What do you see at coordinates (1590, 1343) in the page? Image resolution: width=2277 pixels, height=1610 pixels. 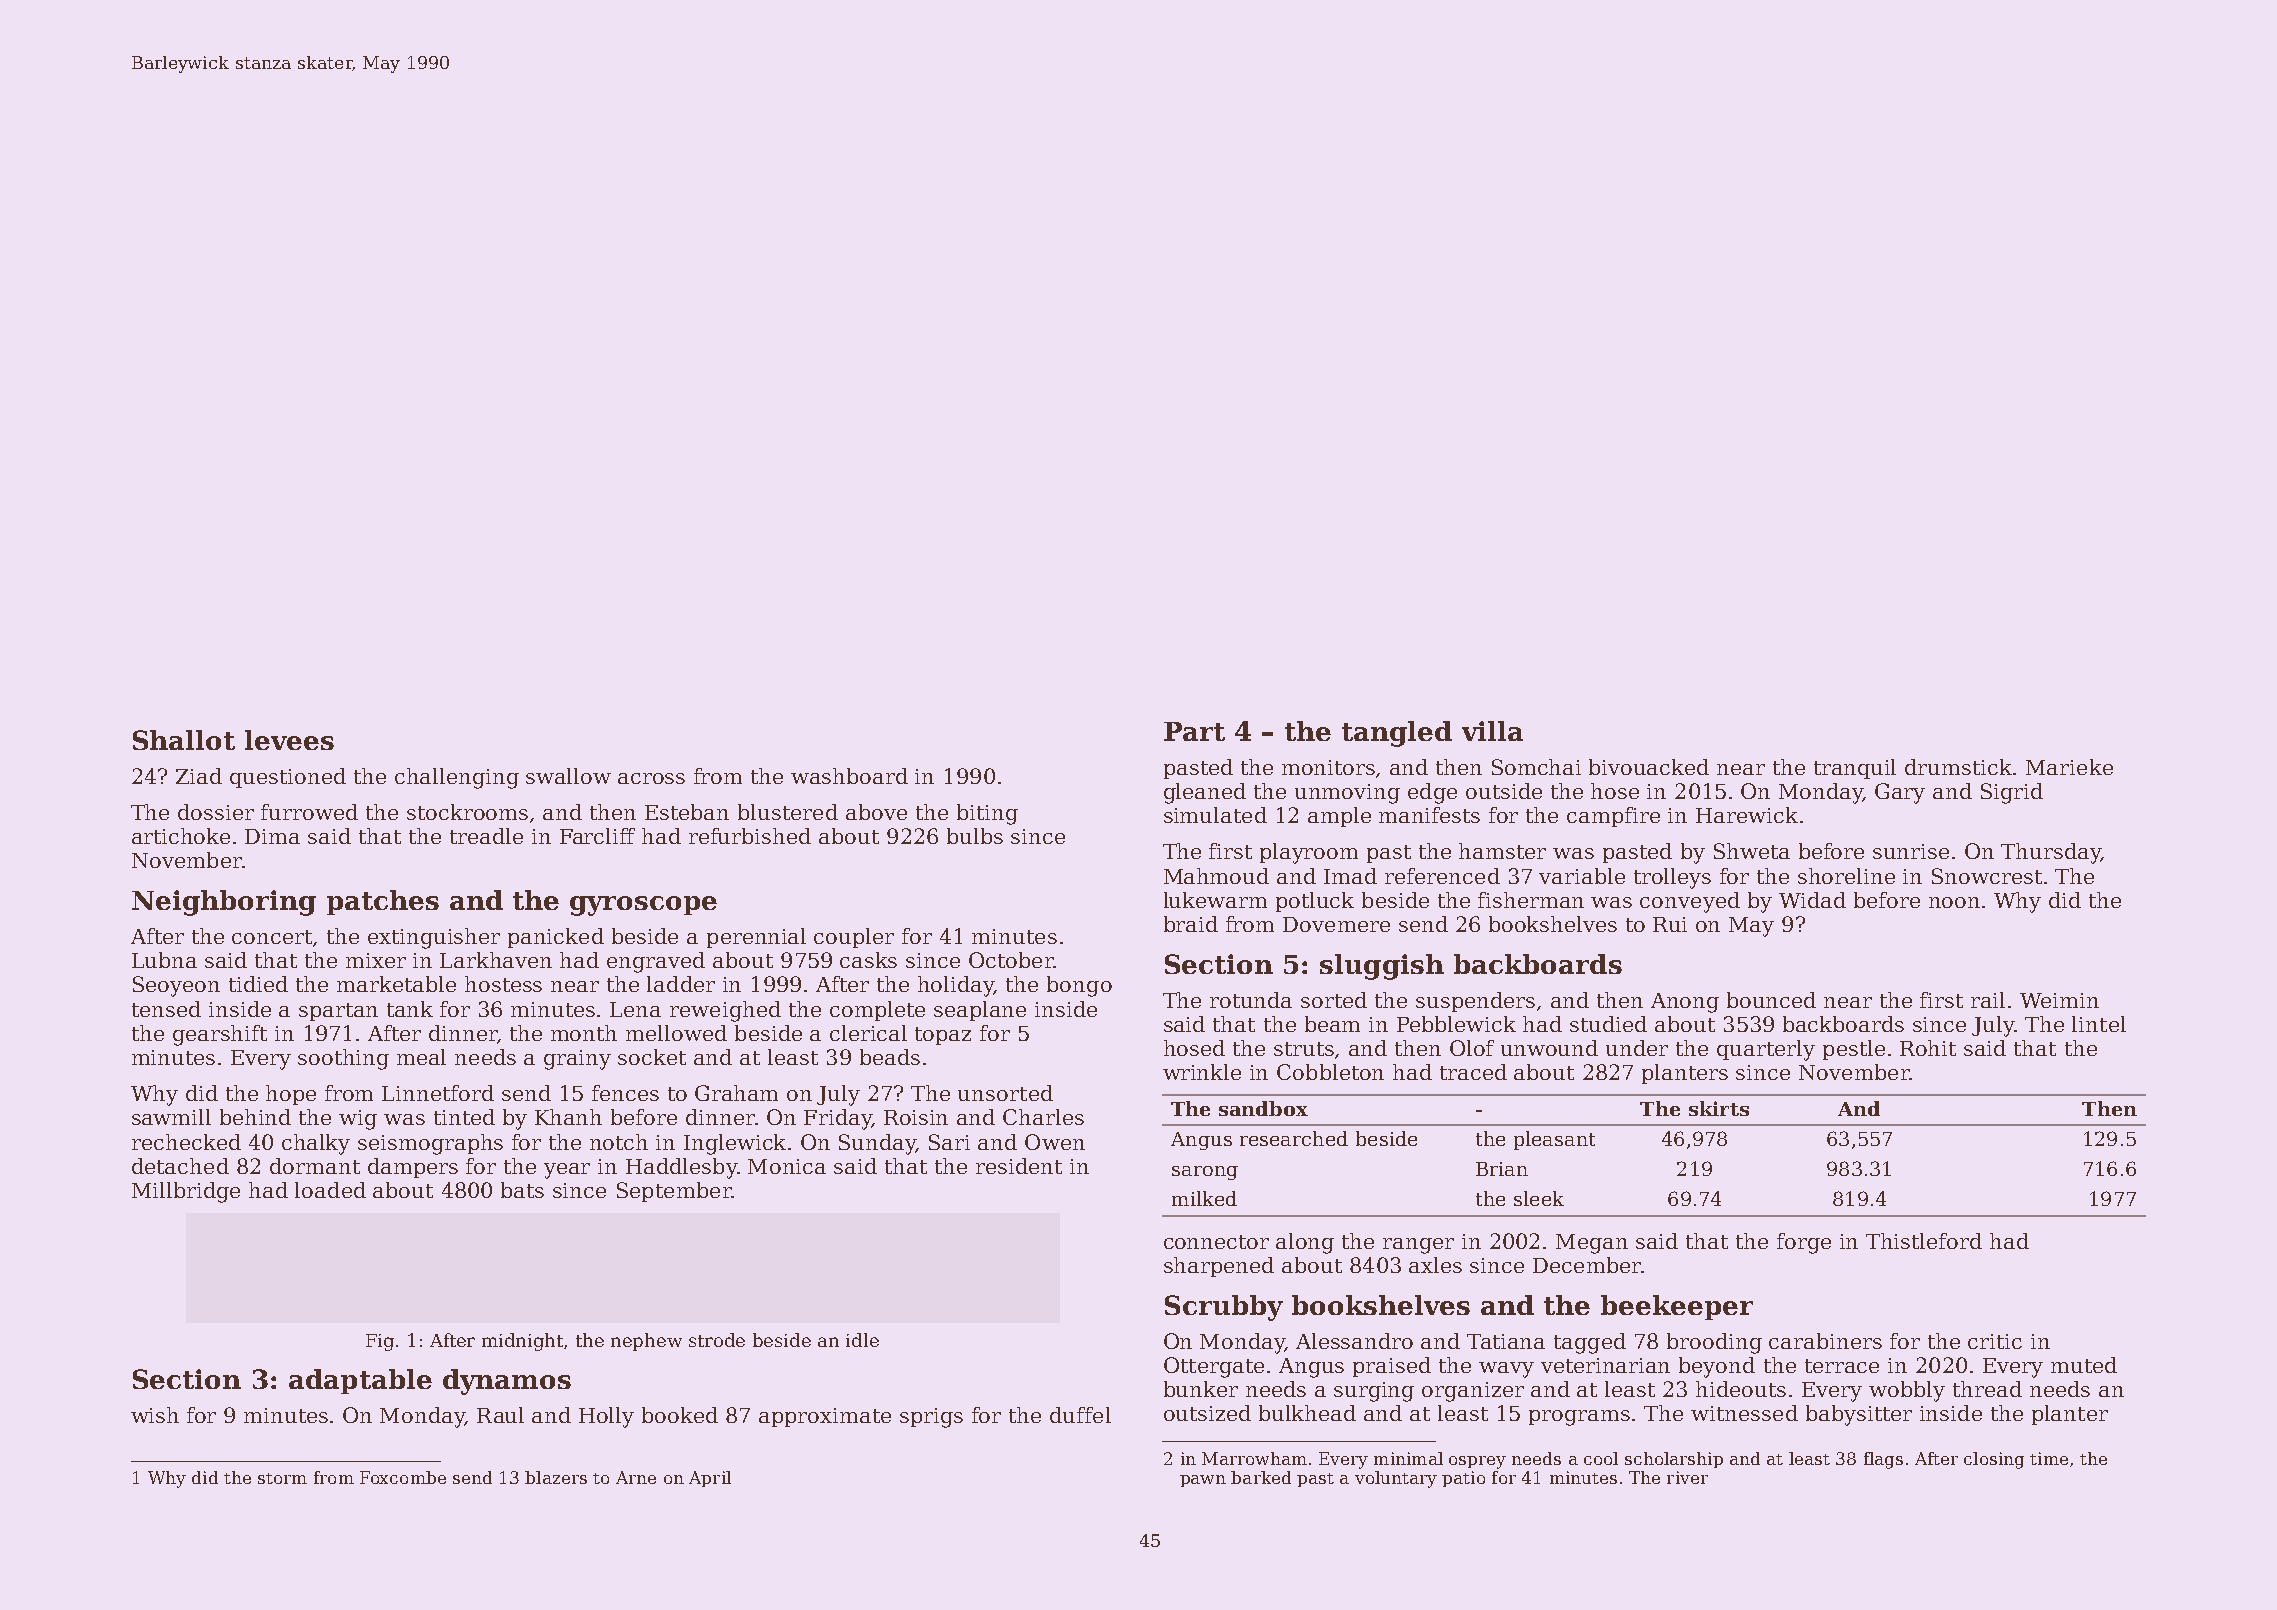 I see `tagged` at bounding box center [1590, 1343].
